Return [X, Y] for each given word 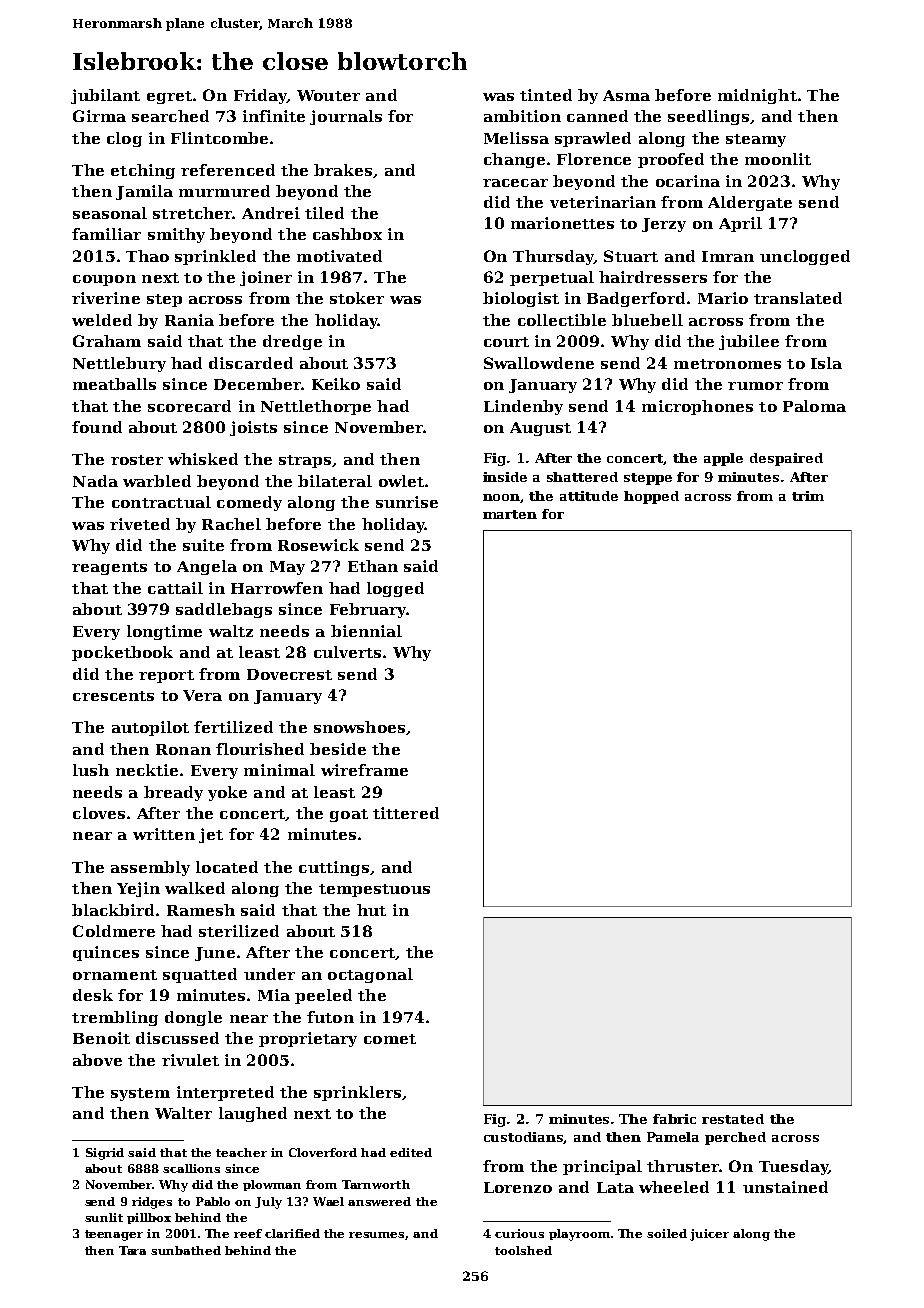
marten [510, 514]
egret [169, 97]
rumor [755, 386]
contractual [161, 502]
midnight [757, 96]
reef [248, 1233]
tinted [546, 95]
